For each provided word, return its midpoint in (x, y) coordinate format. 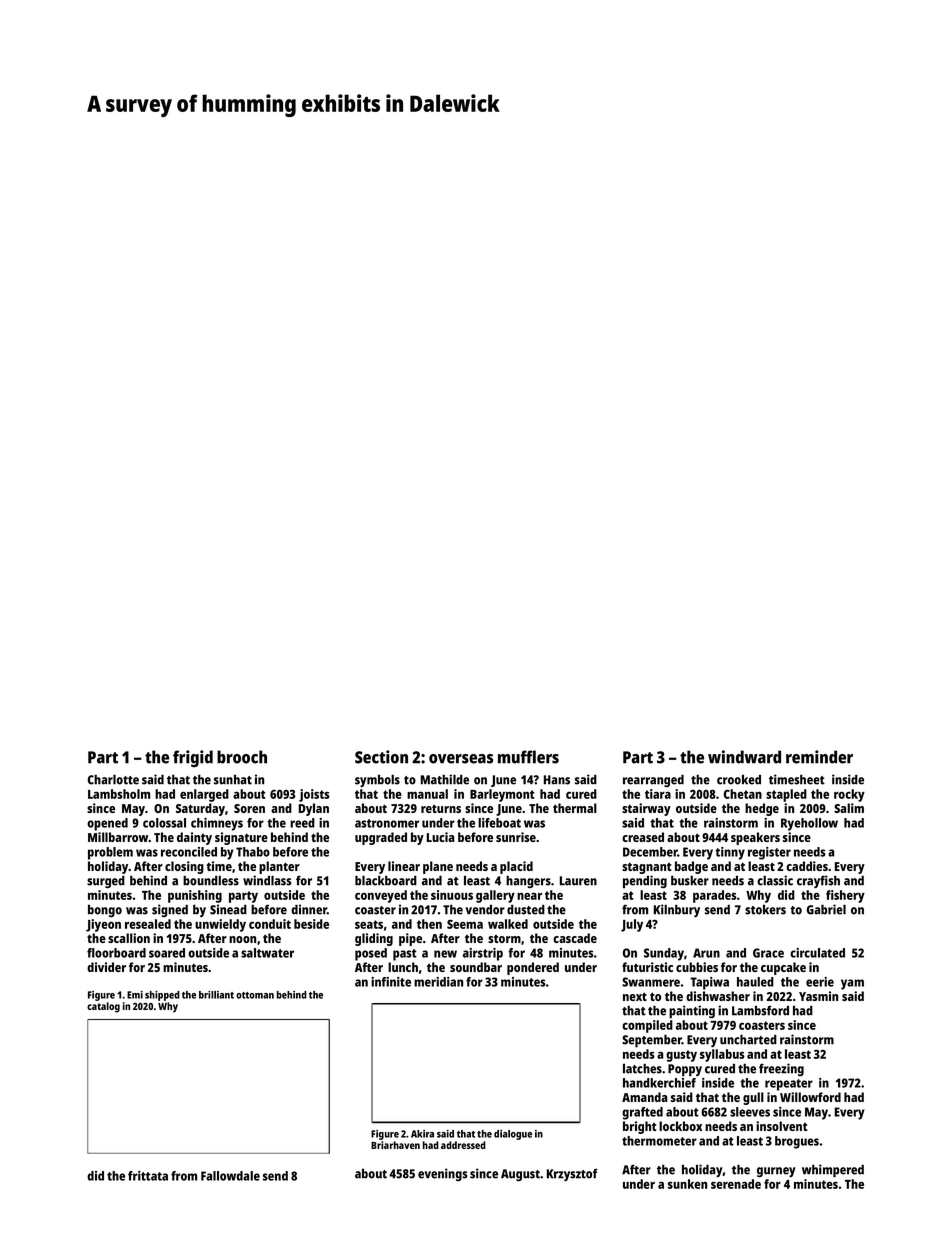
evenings (443, 1174)
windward (744, 757)
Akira (422, 1134)
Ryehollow (809, 824)
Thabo (253, 852)
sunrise (516, 837)
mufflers (528, 757)
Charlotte (113, 779)
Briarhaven (395, 1145)
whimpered (833, 1171)
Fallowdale (230, 1176)
